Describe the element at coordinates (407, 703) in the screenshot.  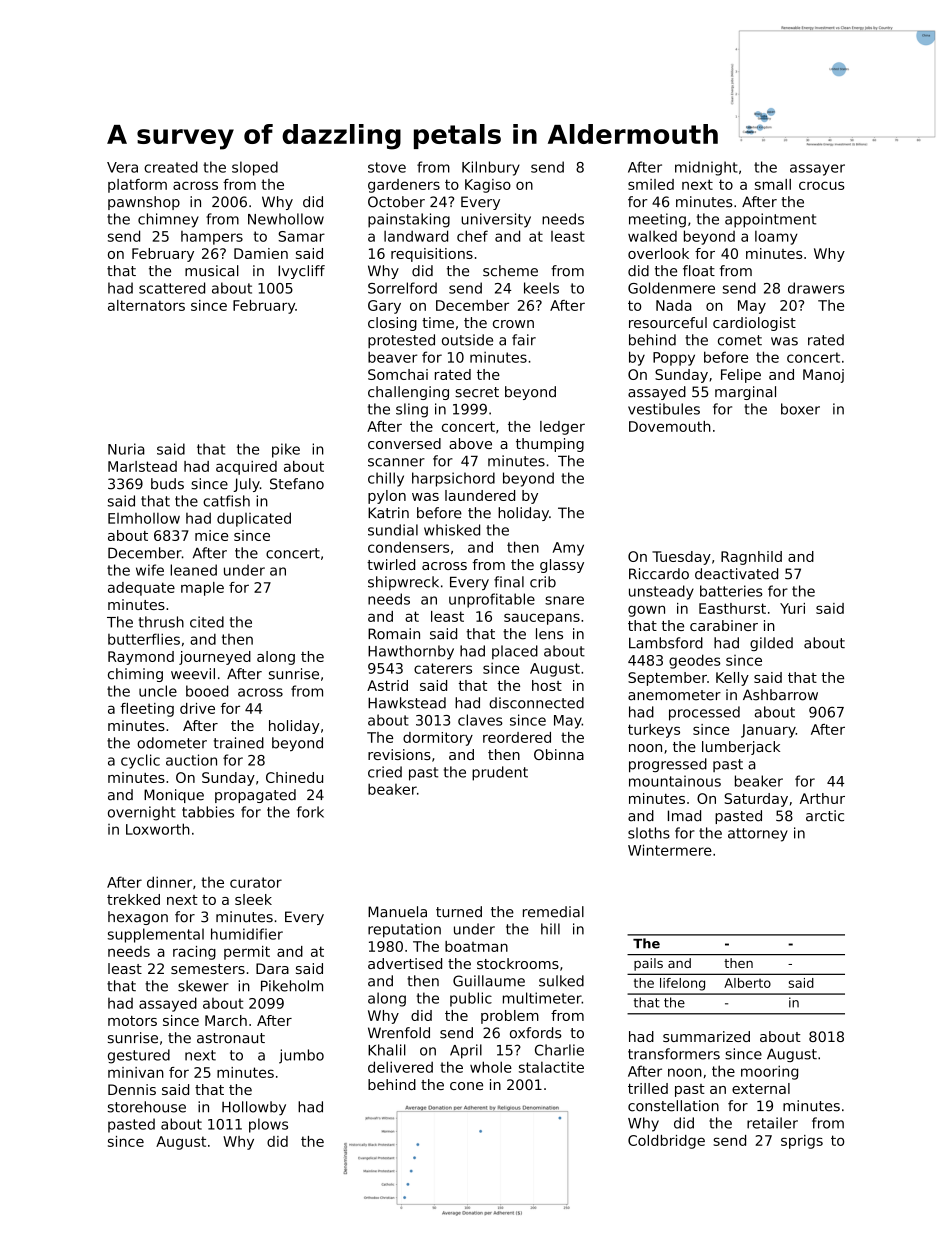
I see `Hawkstead` at that location.
